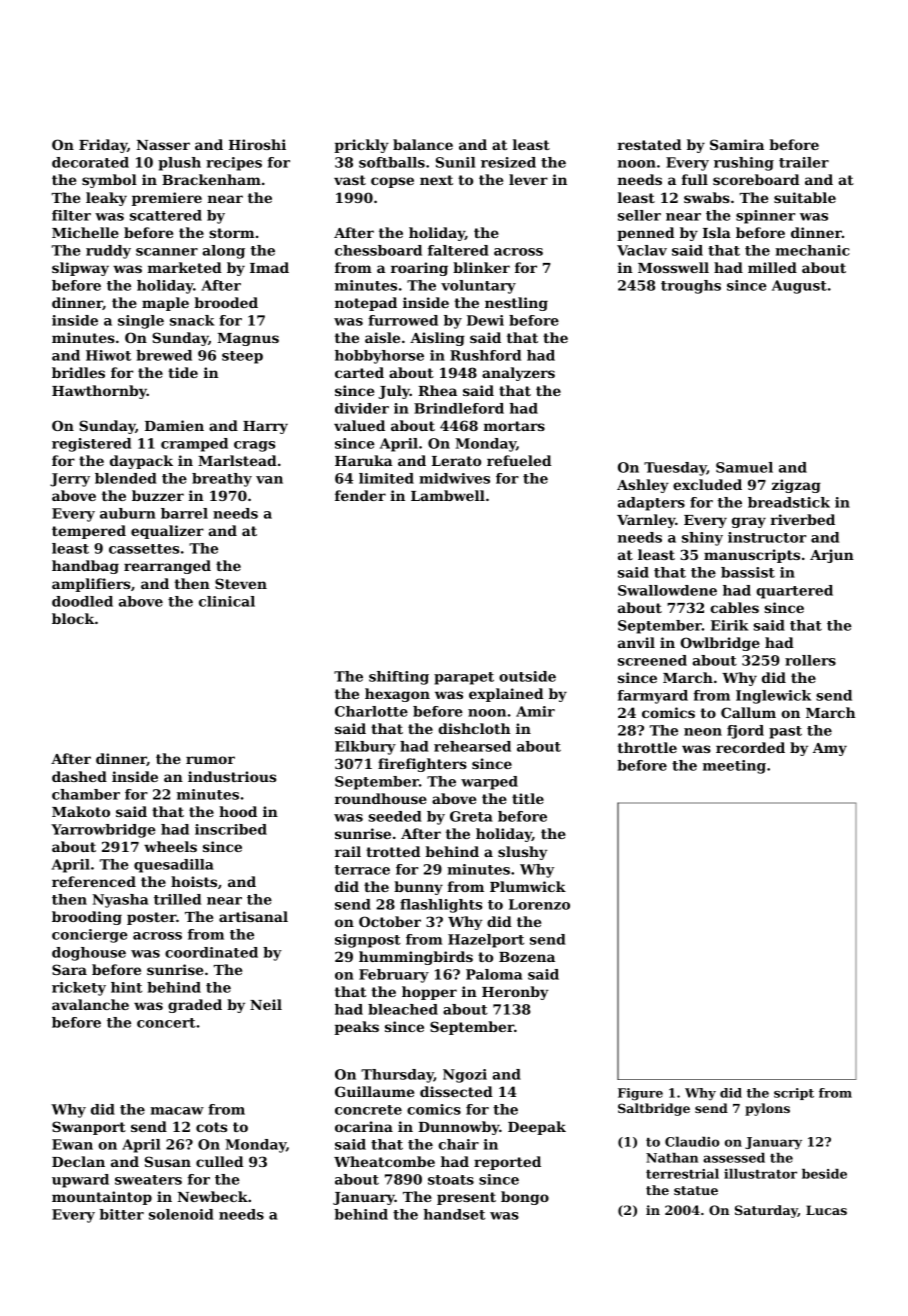 The width and height of the screenshot is (908, 1316). I want to click on Amy, so click(830, 749).
